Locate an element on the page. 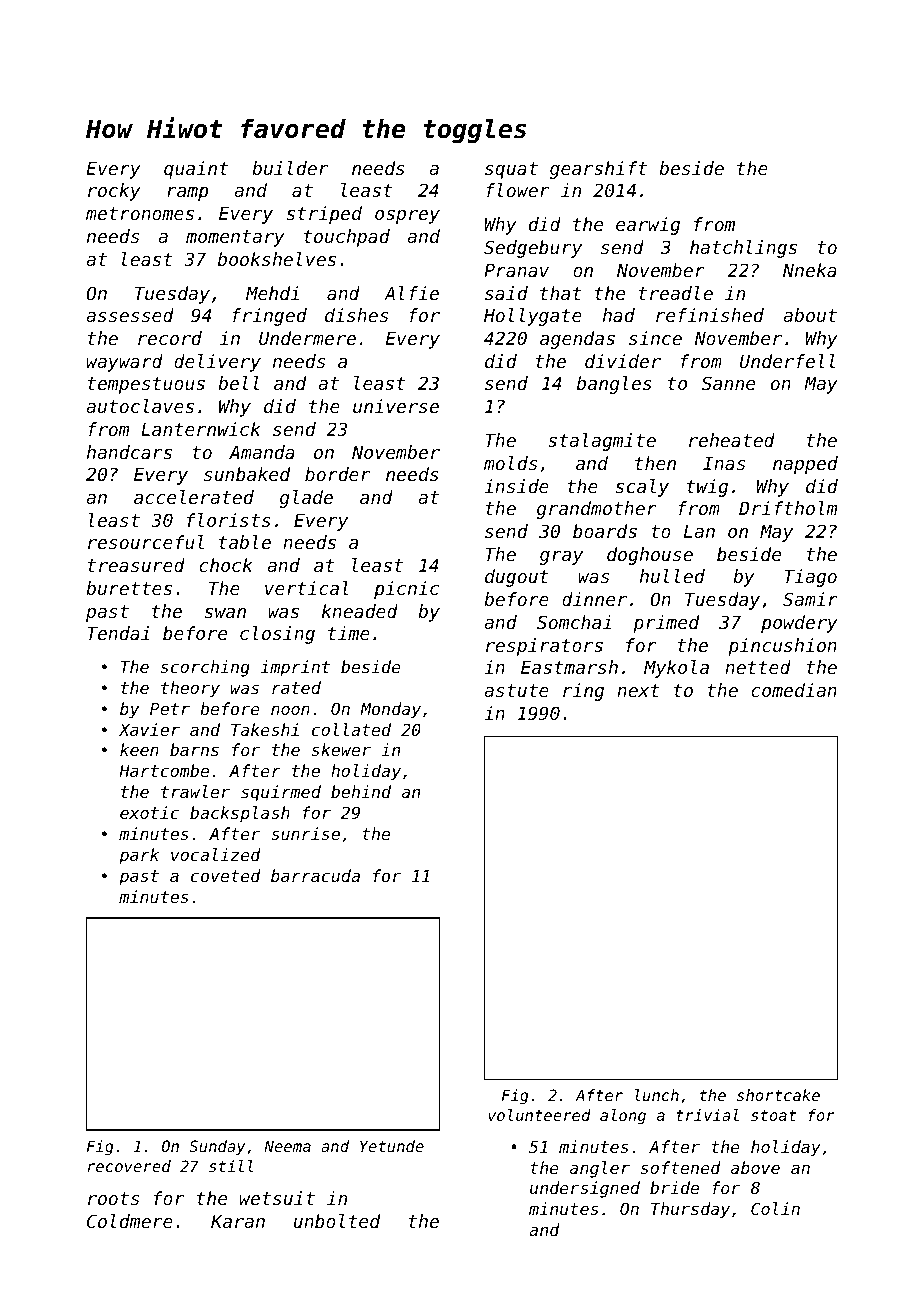 Image resolution: width=924 pixels, height=1311 pixels. vocalized is located at coordinates (216, 854).
